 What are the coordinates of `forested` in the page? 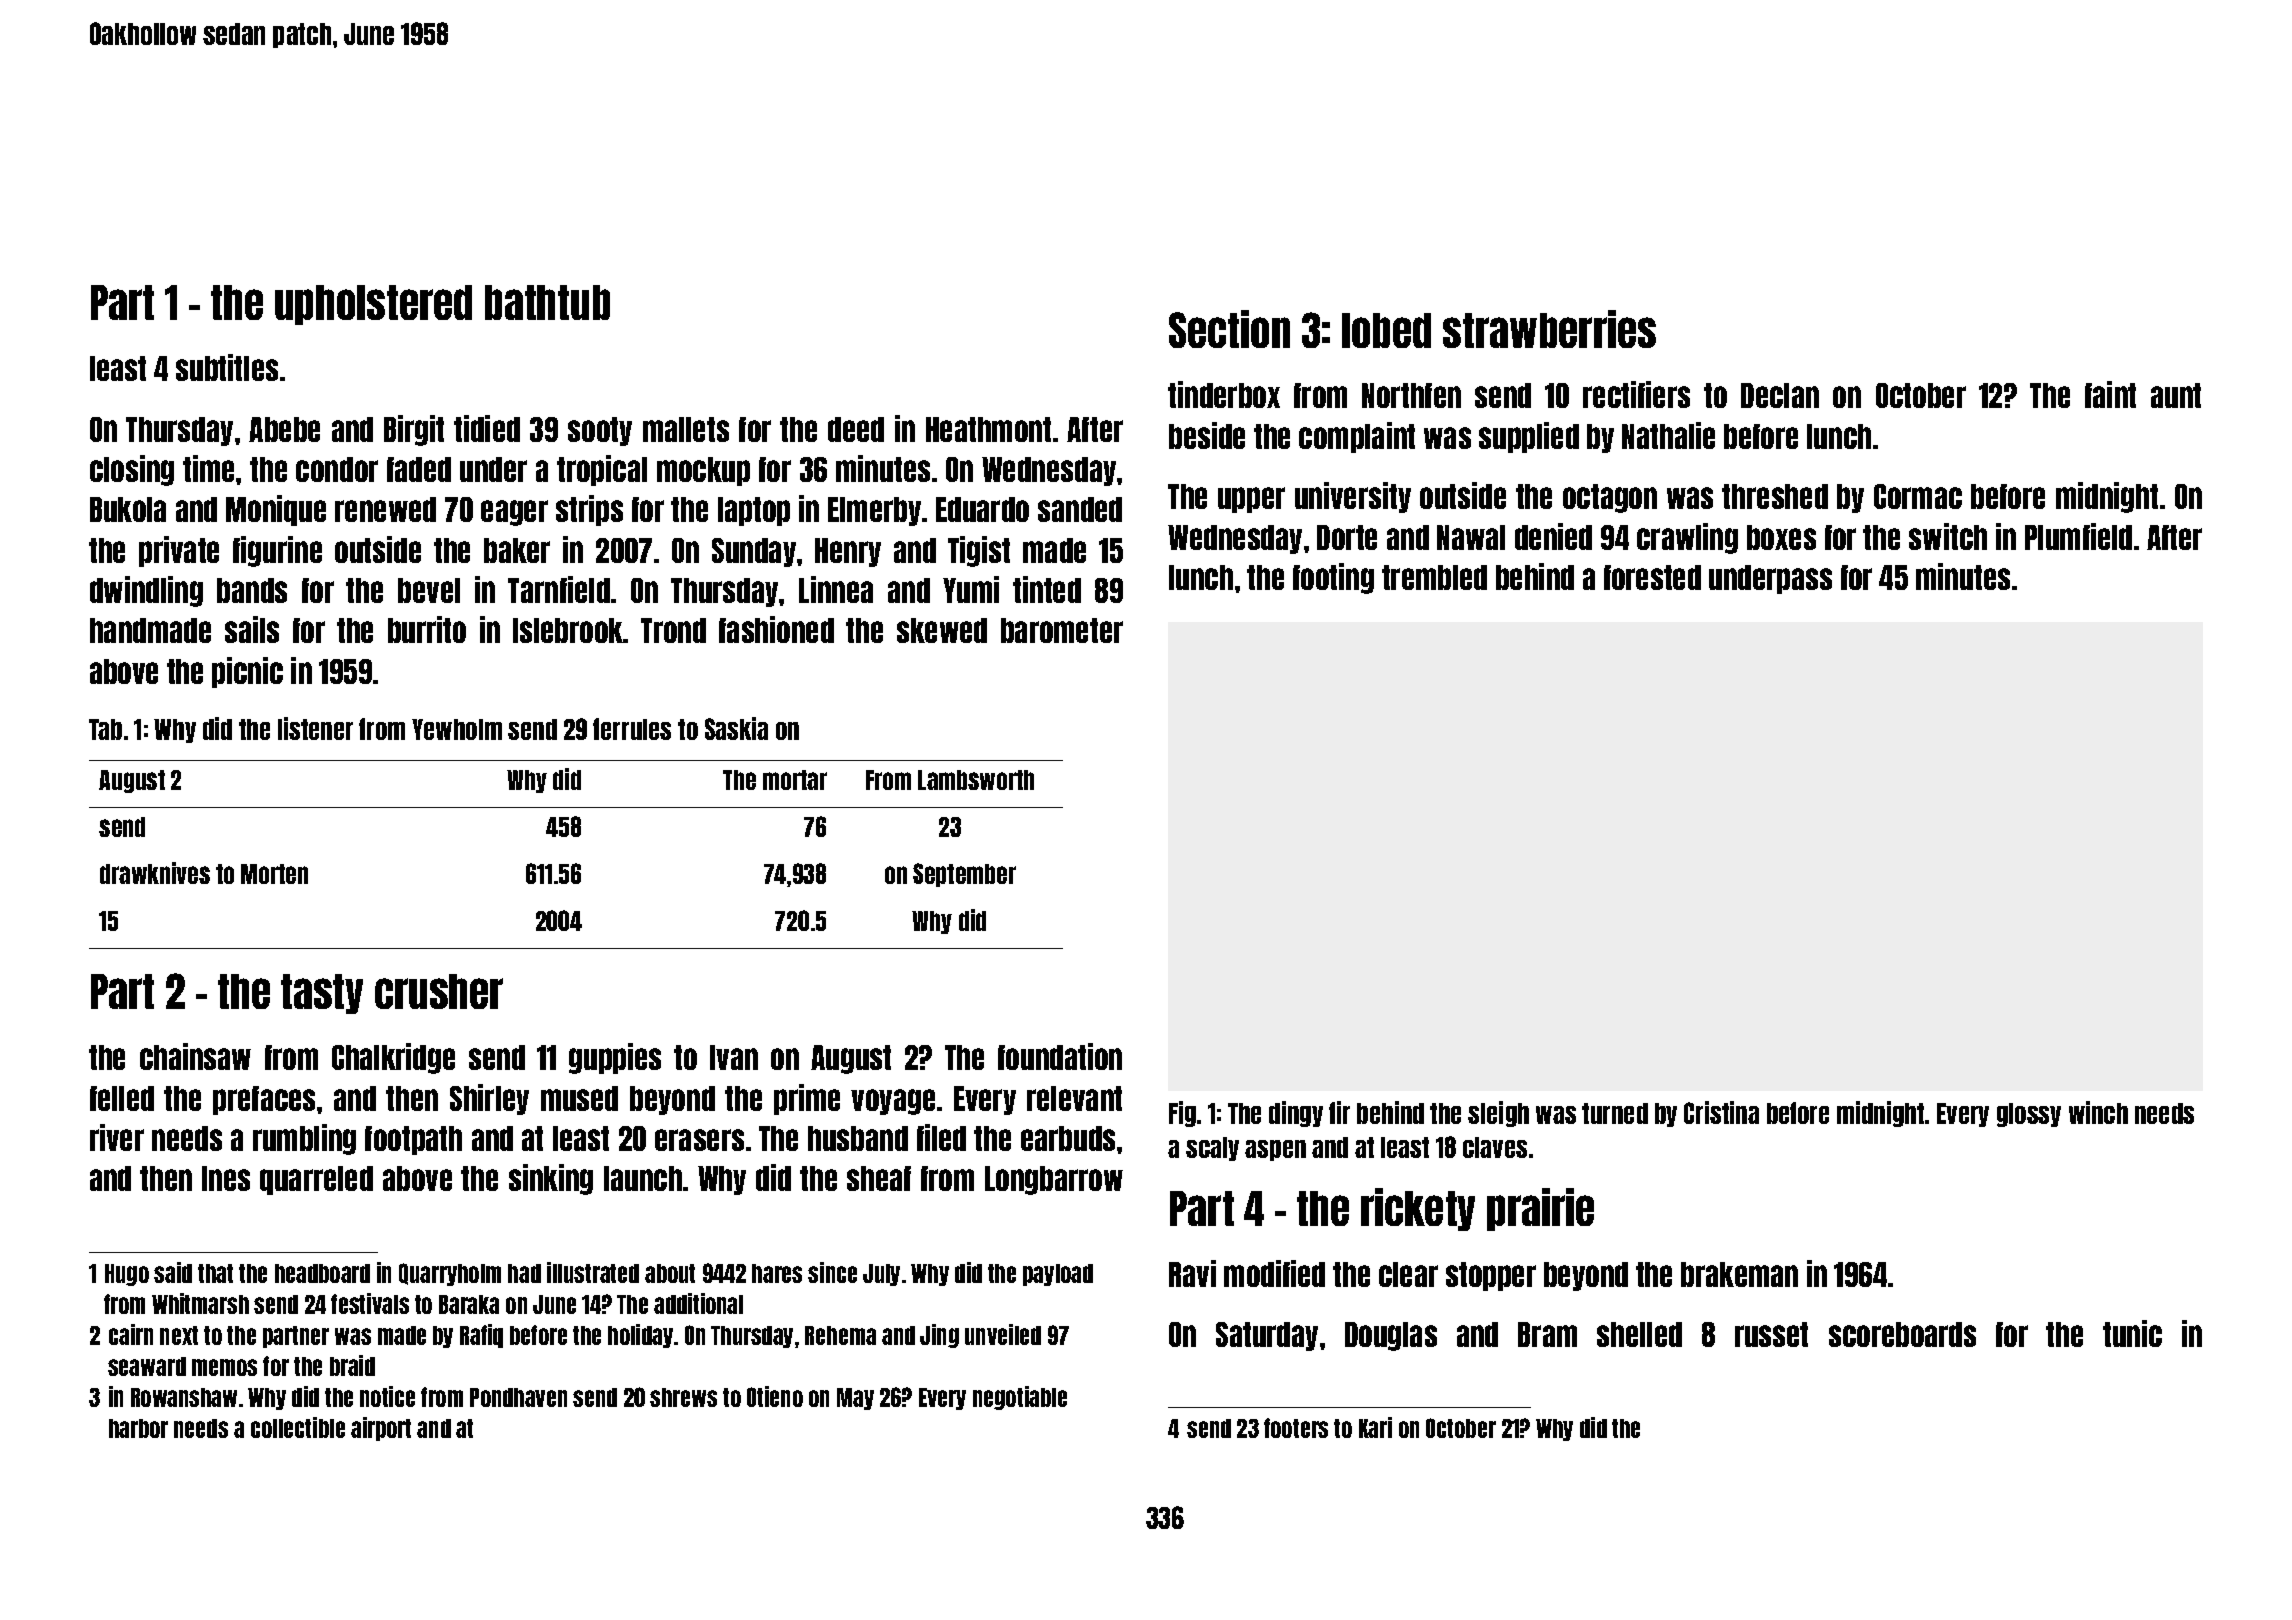 It's located at (1652, 577).
